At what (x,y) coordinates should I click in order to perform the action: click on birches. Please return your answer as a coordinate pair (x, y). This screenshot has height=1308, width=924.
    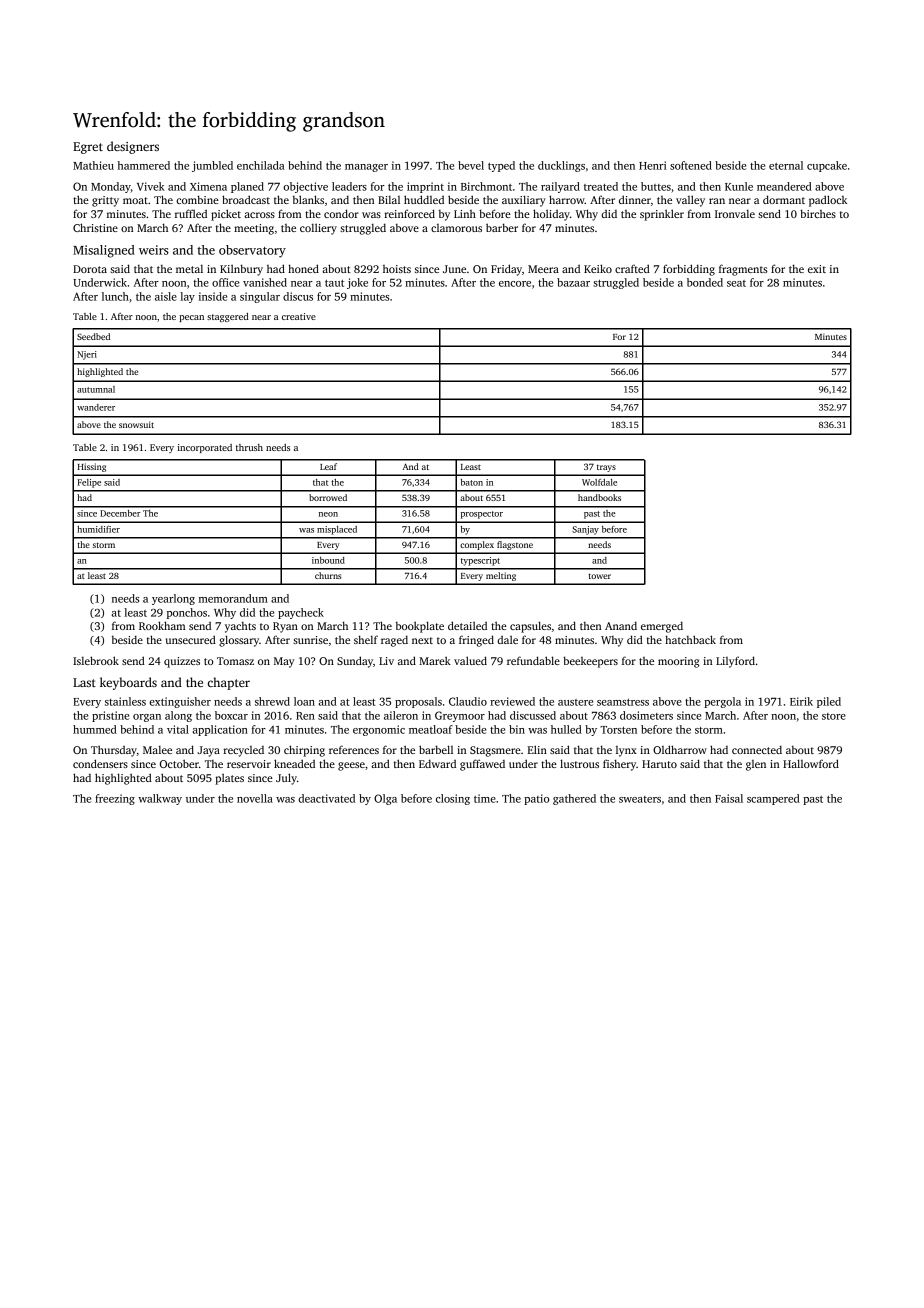
    Looking at the image, I should click on (818, 213).
